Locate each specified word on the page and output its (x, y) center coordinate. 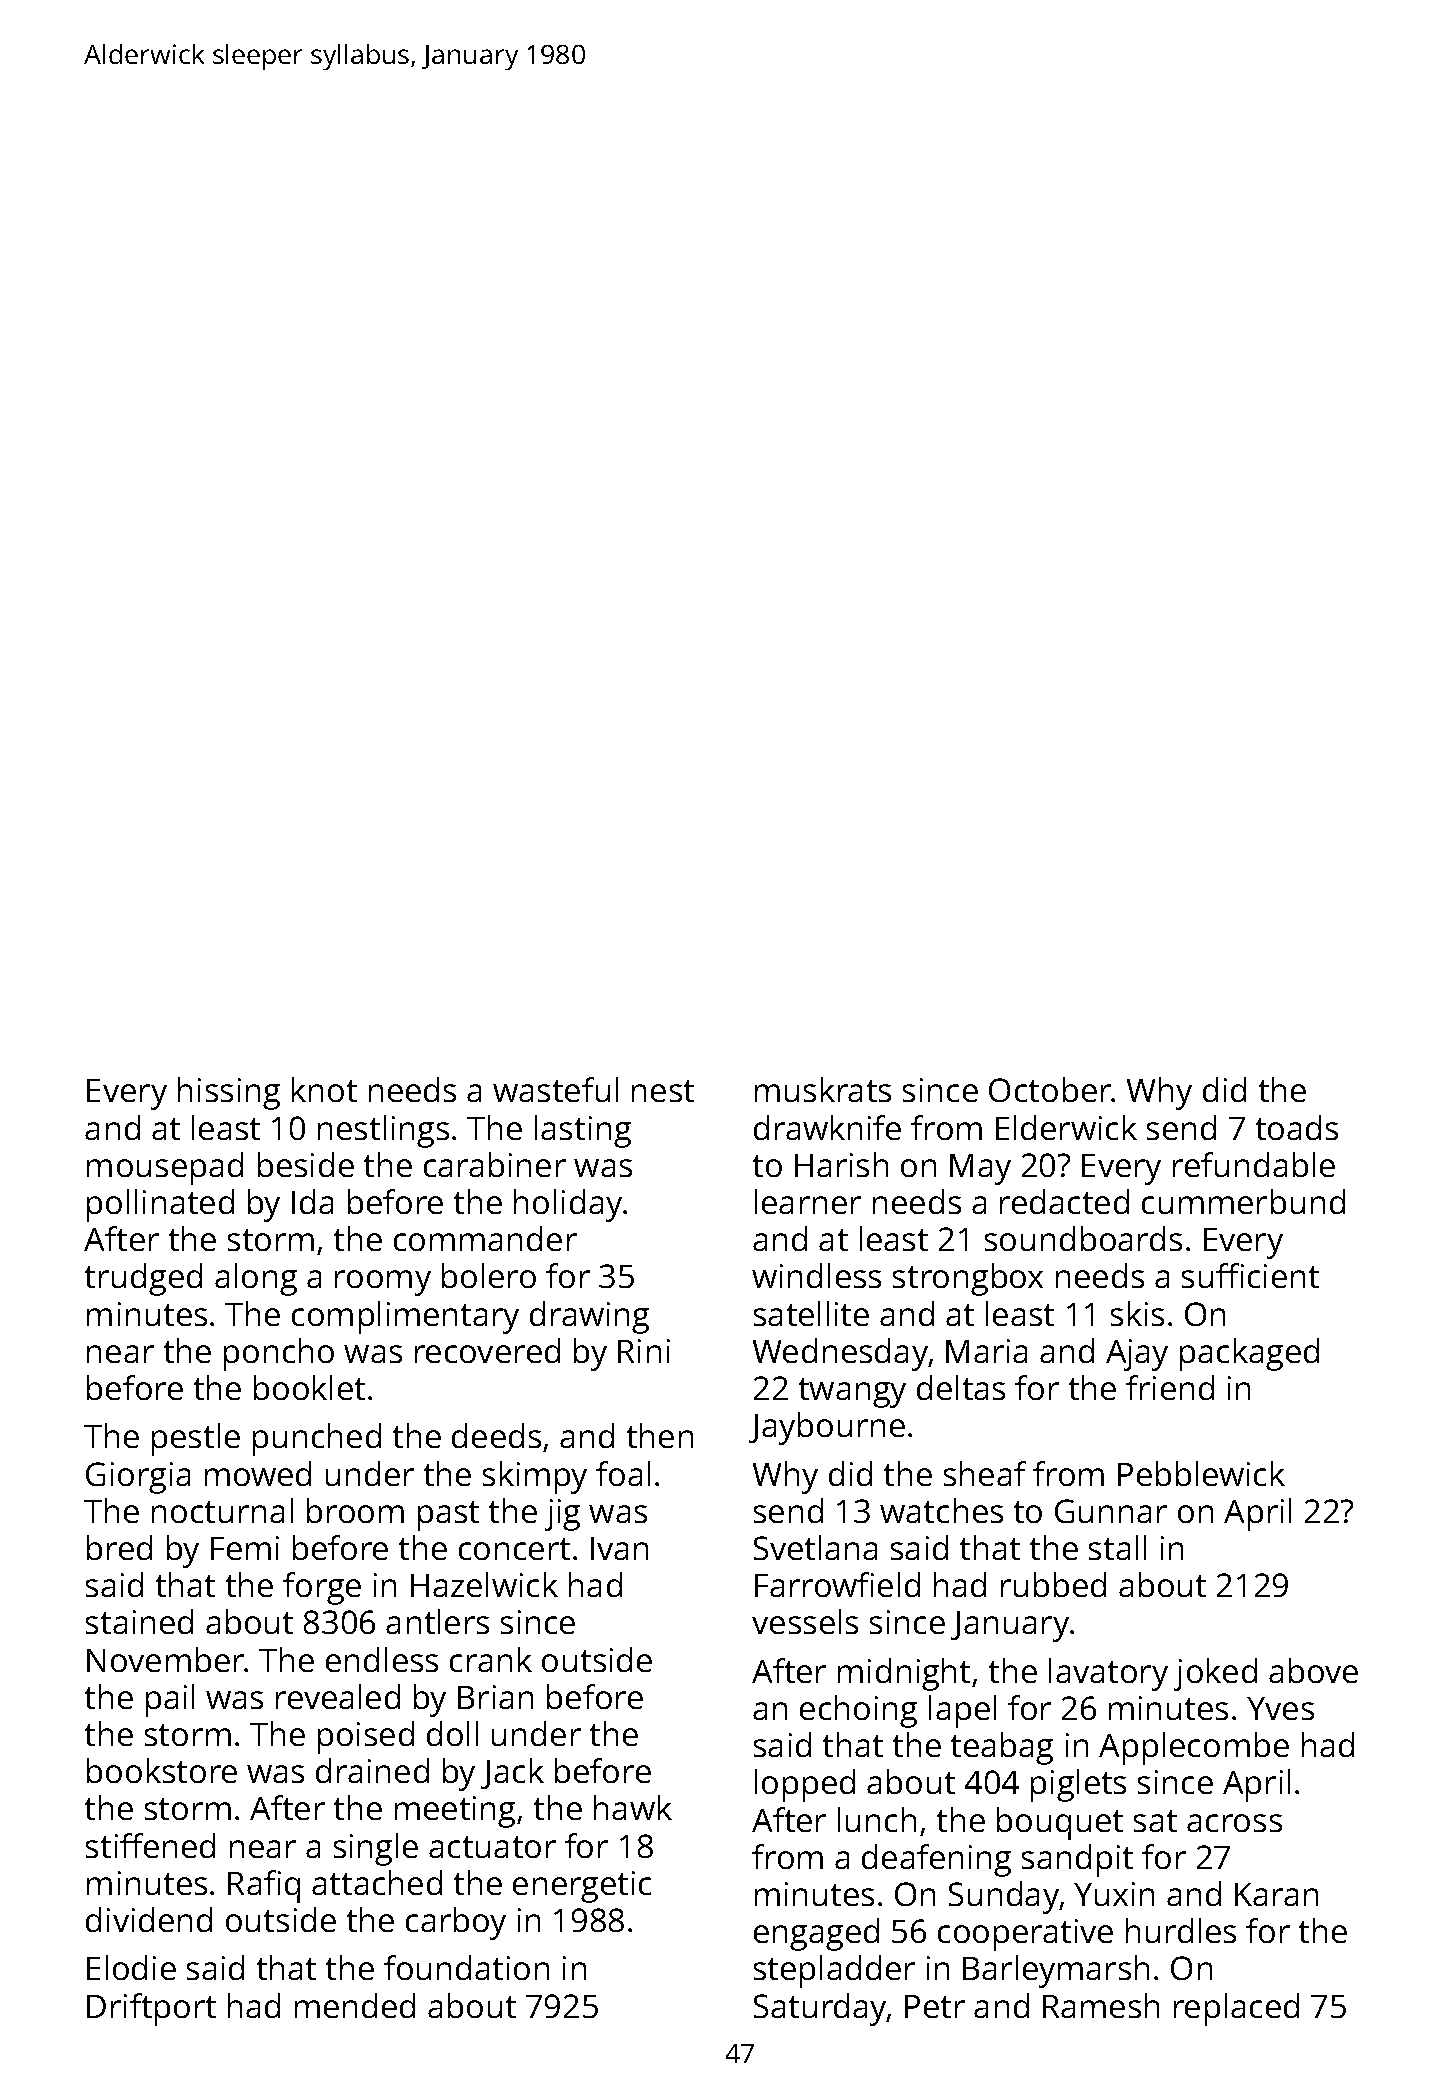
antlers (437, 1621)
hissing (229, 1093)
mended (355, 2005)
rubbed (1053, 1584)
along (256, 1279)
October (1050, 1089)
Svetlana (815, 1547)
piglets (1078, 1785)
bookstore (162, 1770)
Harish (841, 1164)
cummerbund (1243, 1201)
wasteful (555, 1089)
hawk (633, 1807)
